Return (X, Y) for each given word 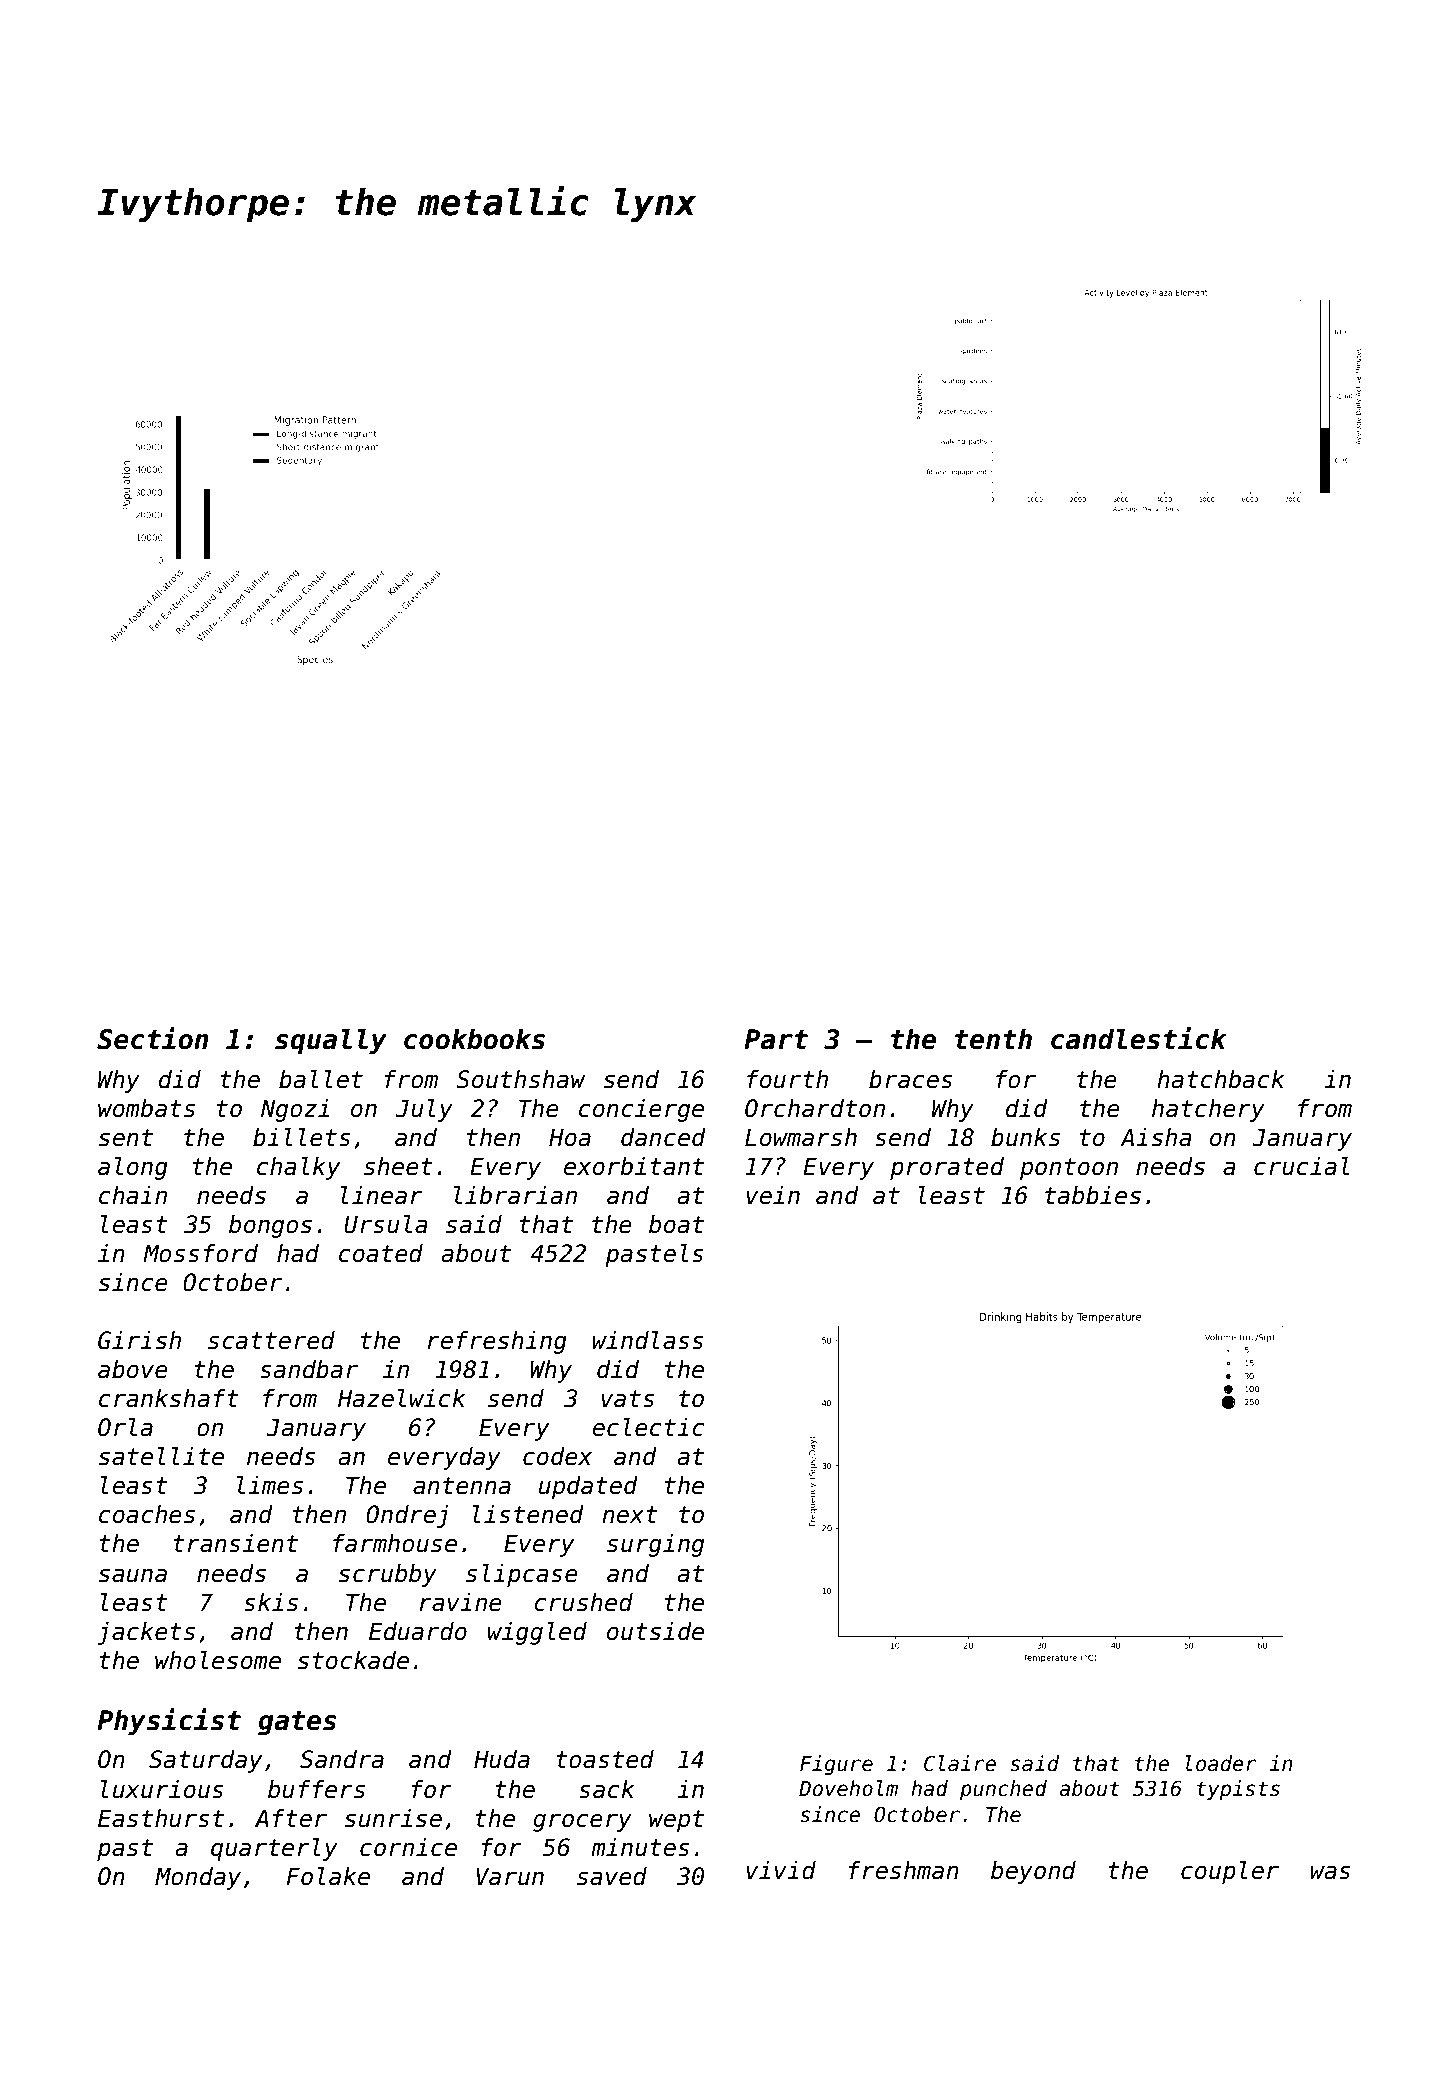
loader (1221, 1763)
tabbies (1093, 1195)
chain (133, 1195)
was (1330, 1872)
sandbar (309, 1369)
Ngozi (295, 1110)
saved (612, 1876)
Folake (328, 1876)
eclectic (648, 1427)
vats (628, 1399)
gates (297, 1723)
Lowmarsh (801, 1137)
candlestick (1139, 1038)
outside (655, 1631)
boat (676, 1224)
